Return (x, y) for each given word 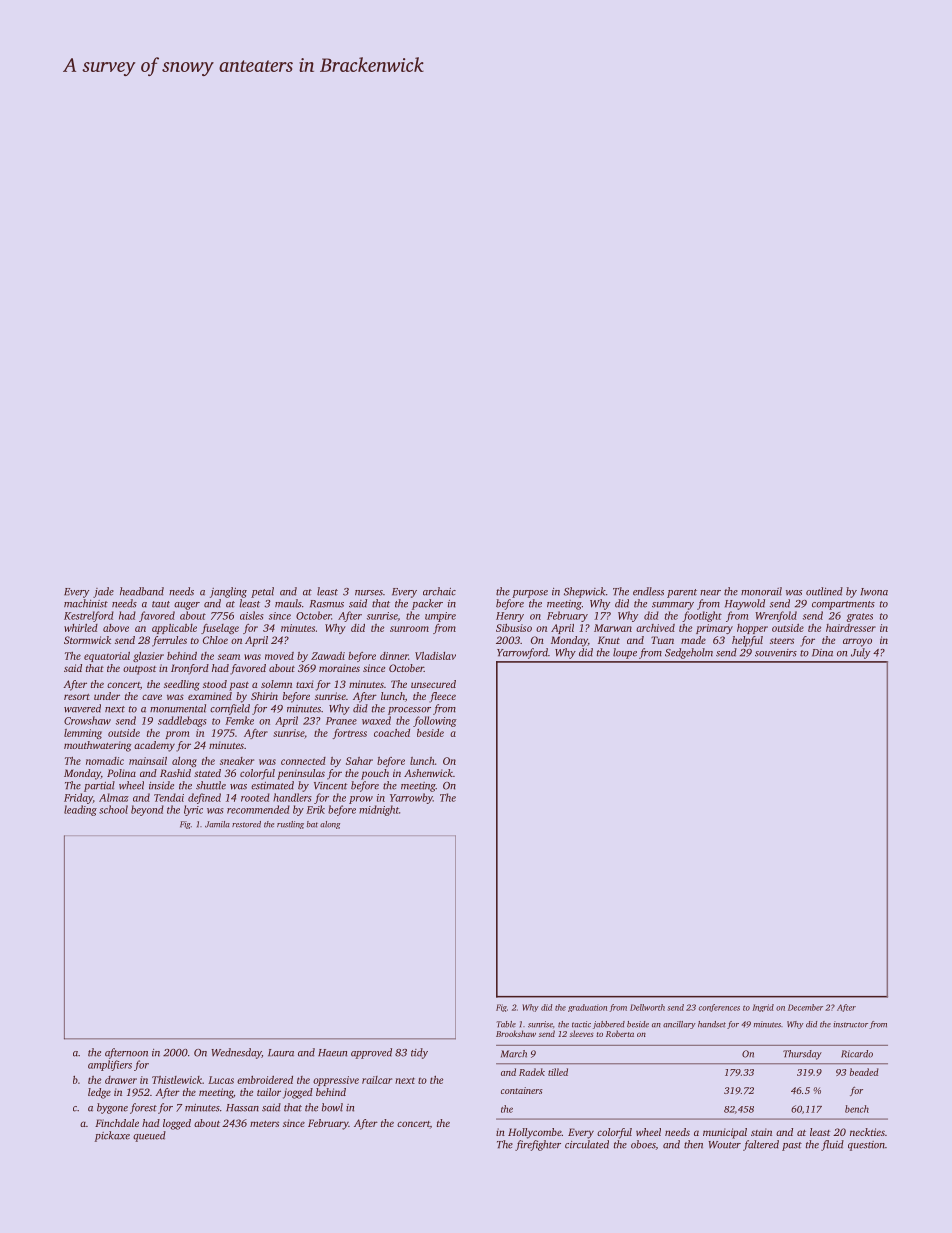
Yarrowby (411, 798)
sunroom (409, 629)
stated (207, 773)
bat (312, 824)
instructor (850, 1024)
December (805, 1007)
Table (506, 1024)
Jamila (217, 824)
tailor (269, 1092)
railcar (377, 1080)
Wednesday (236, 1053)
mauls (288, 603)
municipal (725, 1133)
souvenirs (776, 653)
